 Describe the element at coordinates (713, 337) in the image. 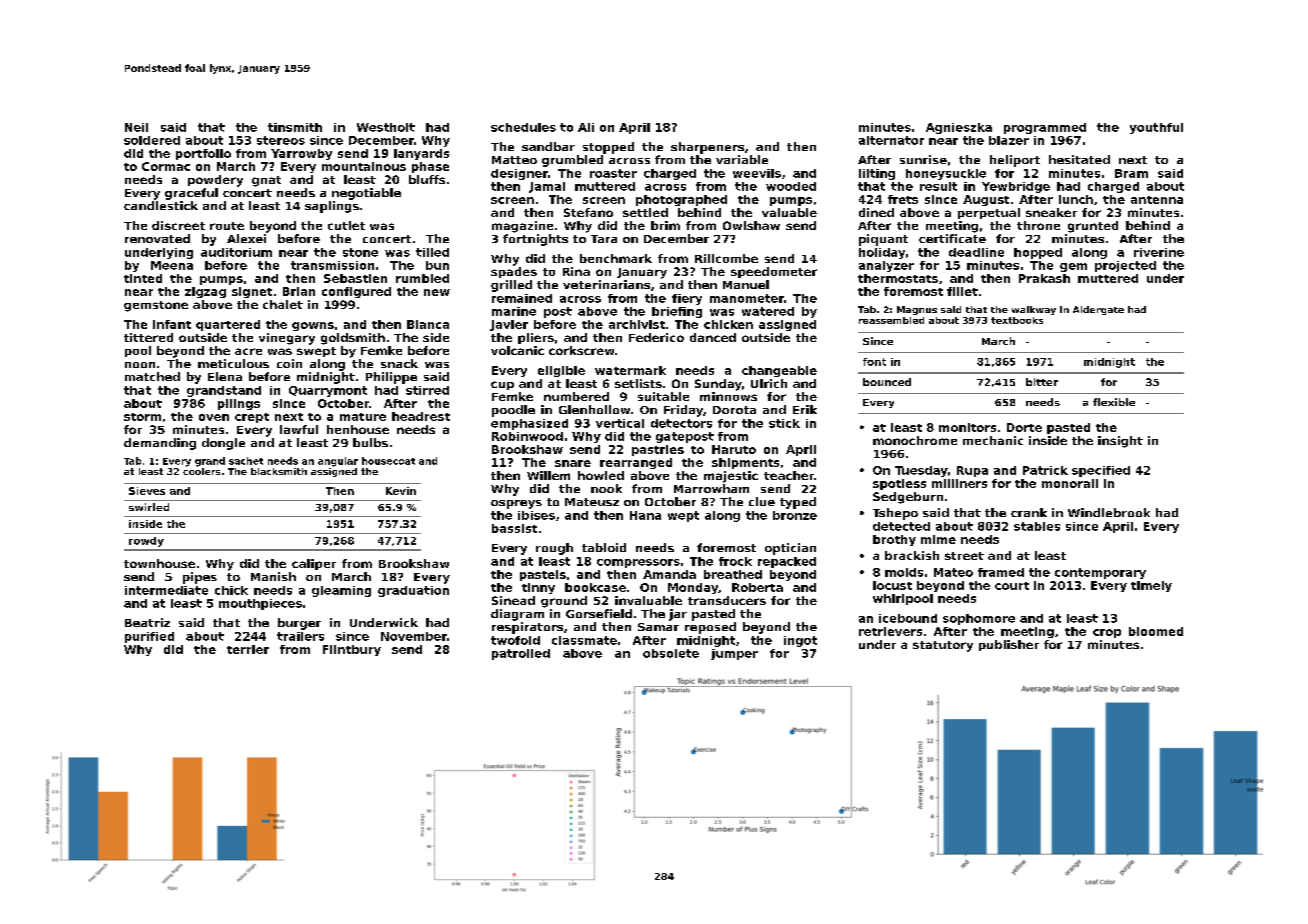

I see `danced` at that location.
